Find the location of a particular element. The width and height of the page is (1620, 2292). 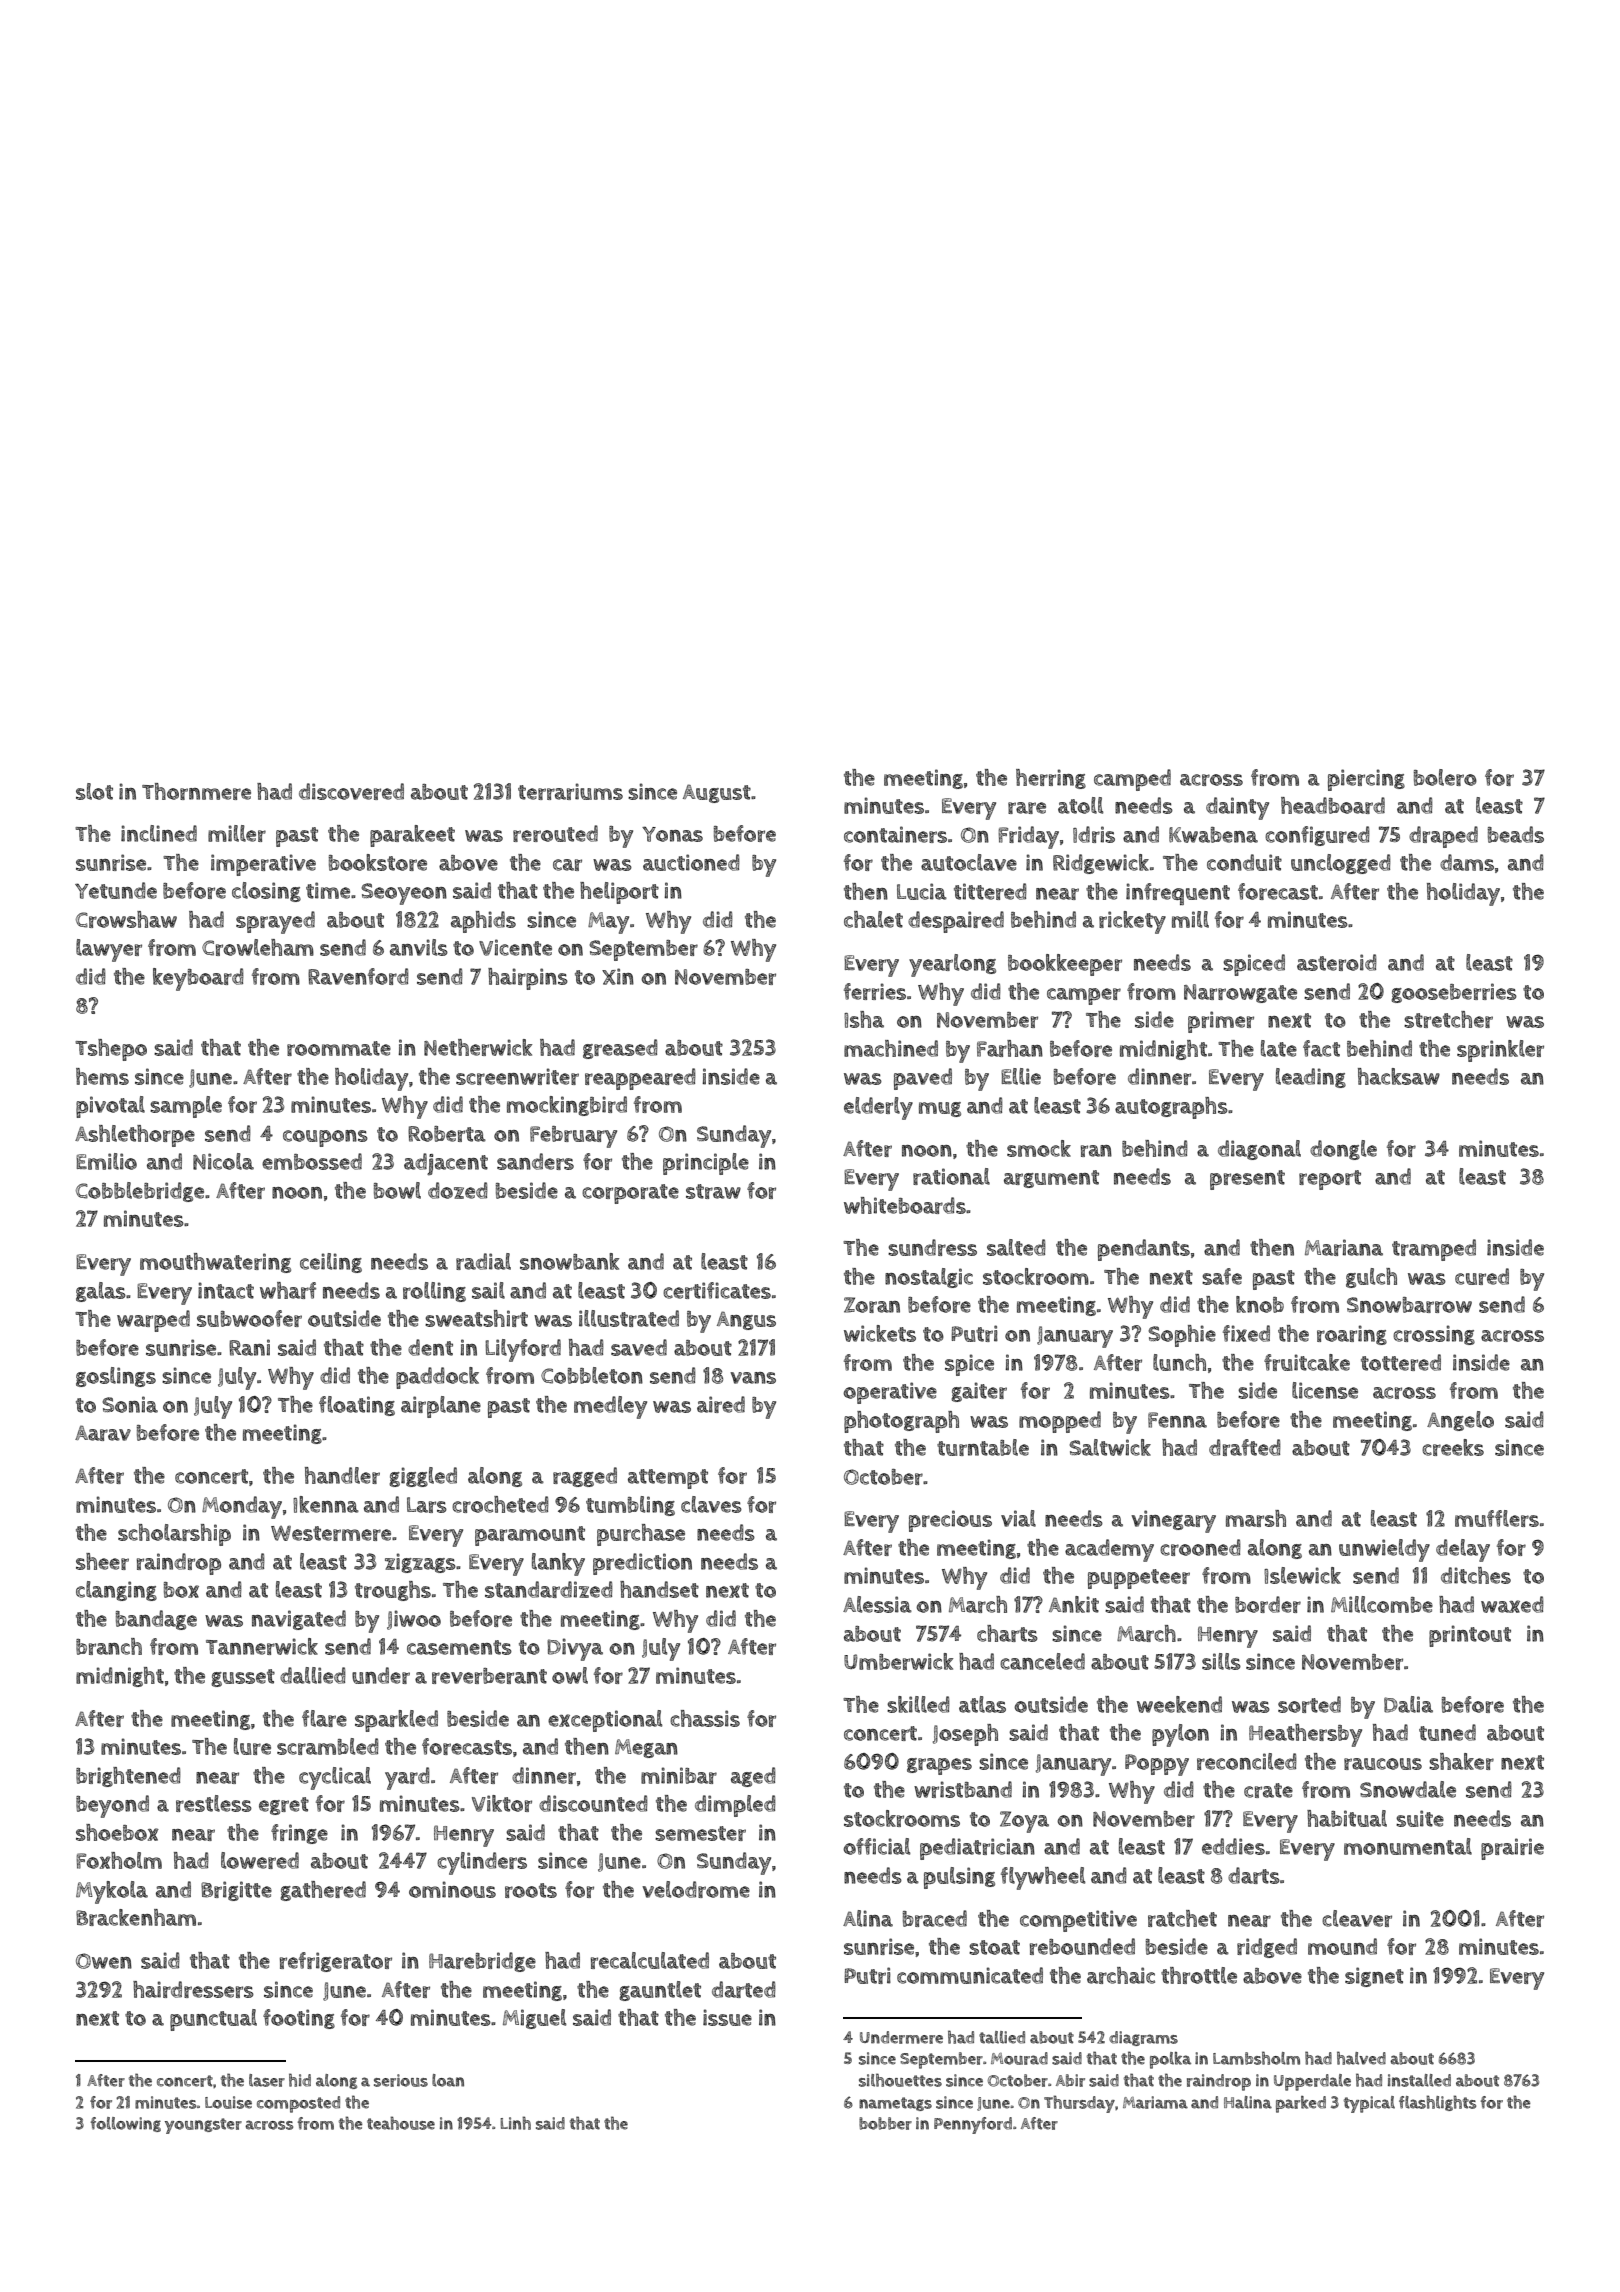

gaiter is located at coordinates (979, 1392).
